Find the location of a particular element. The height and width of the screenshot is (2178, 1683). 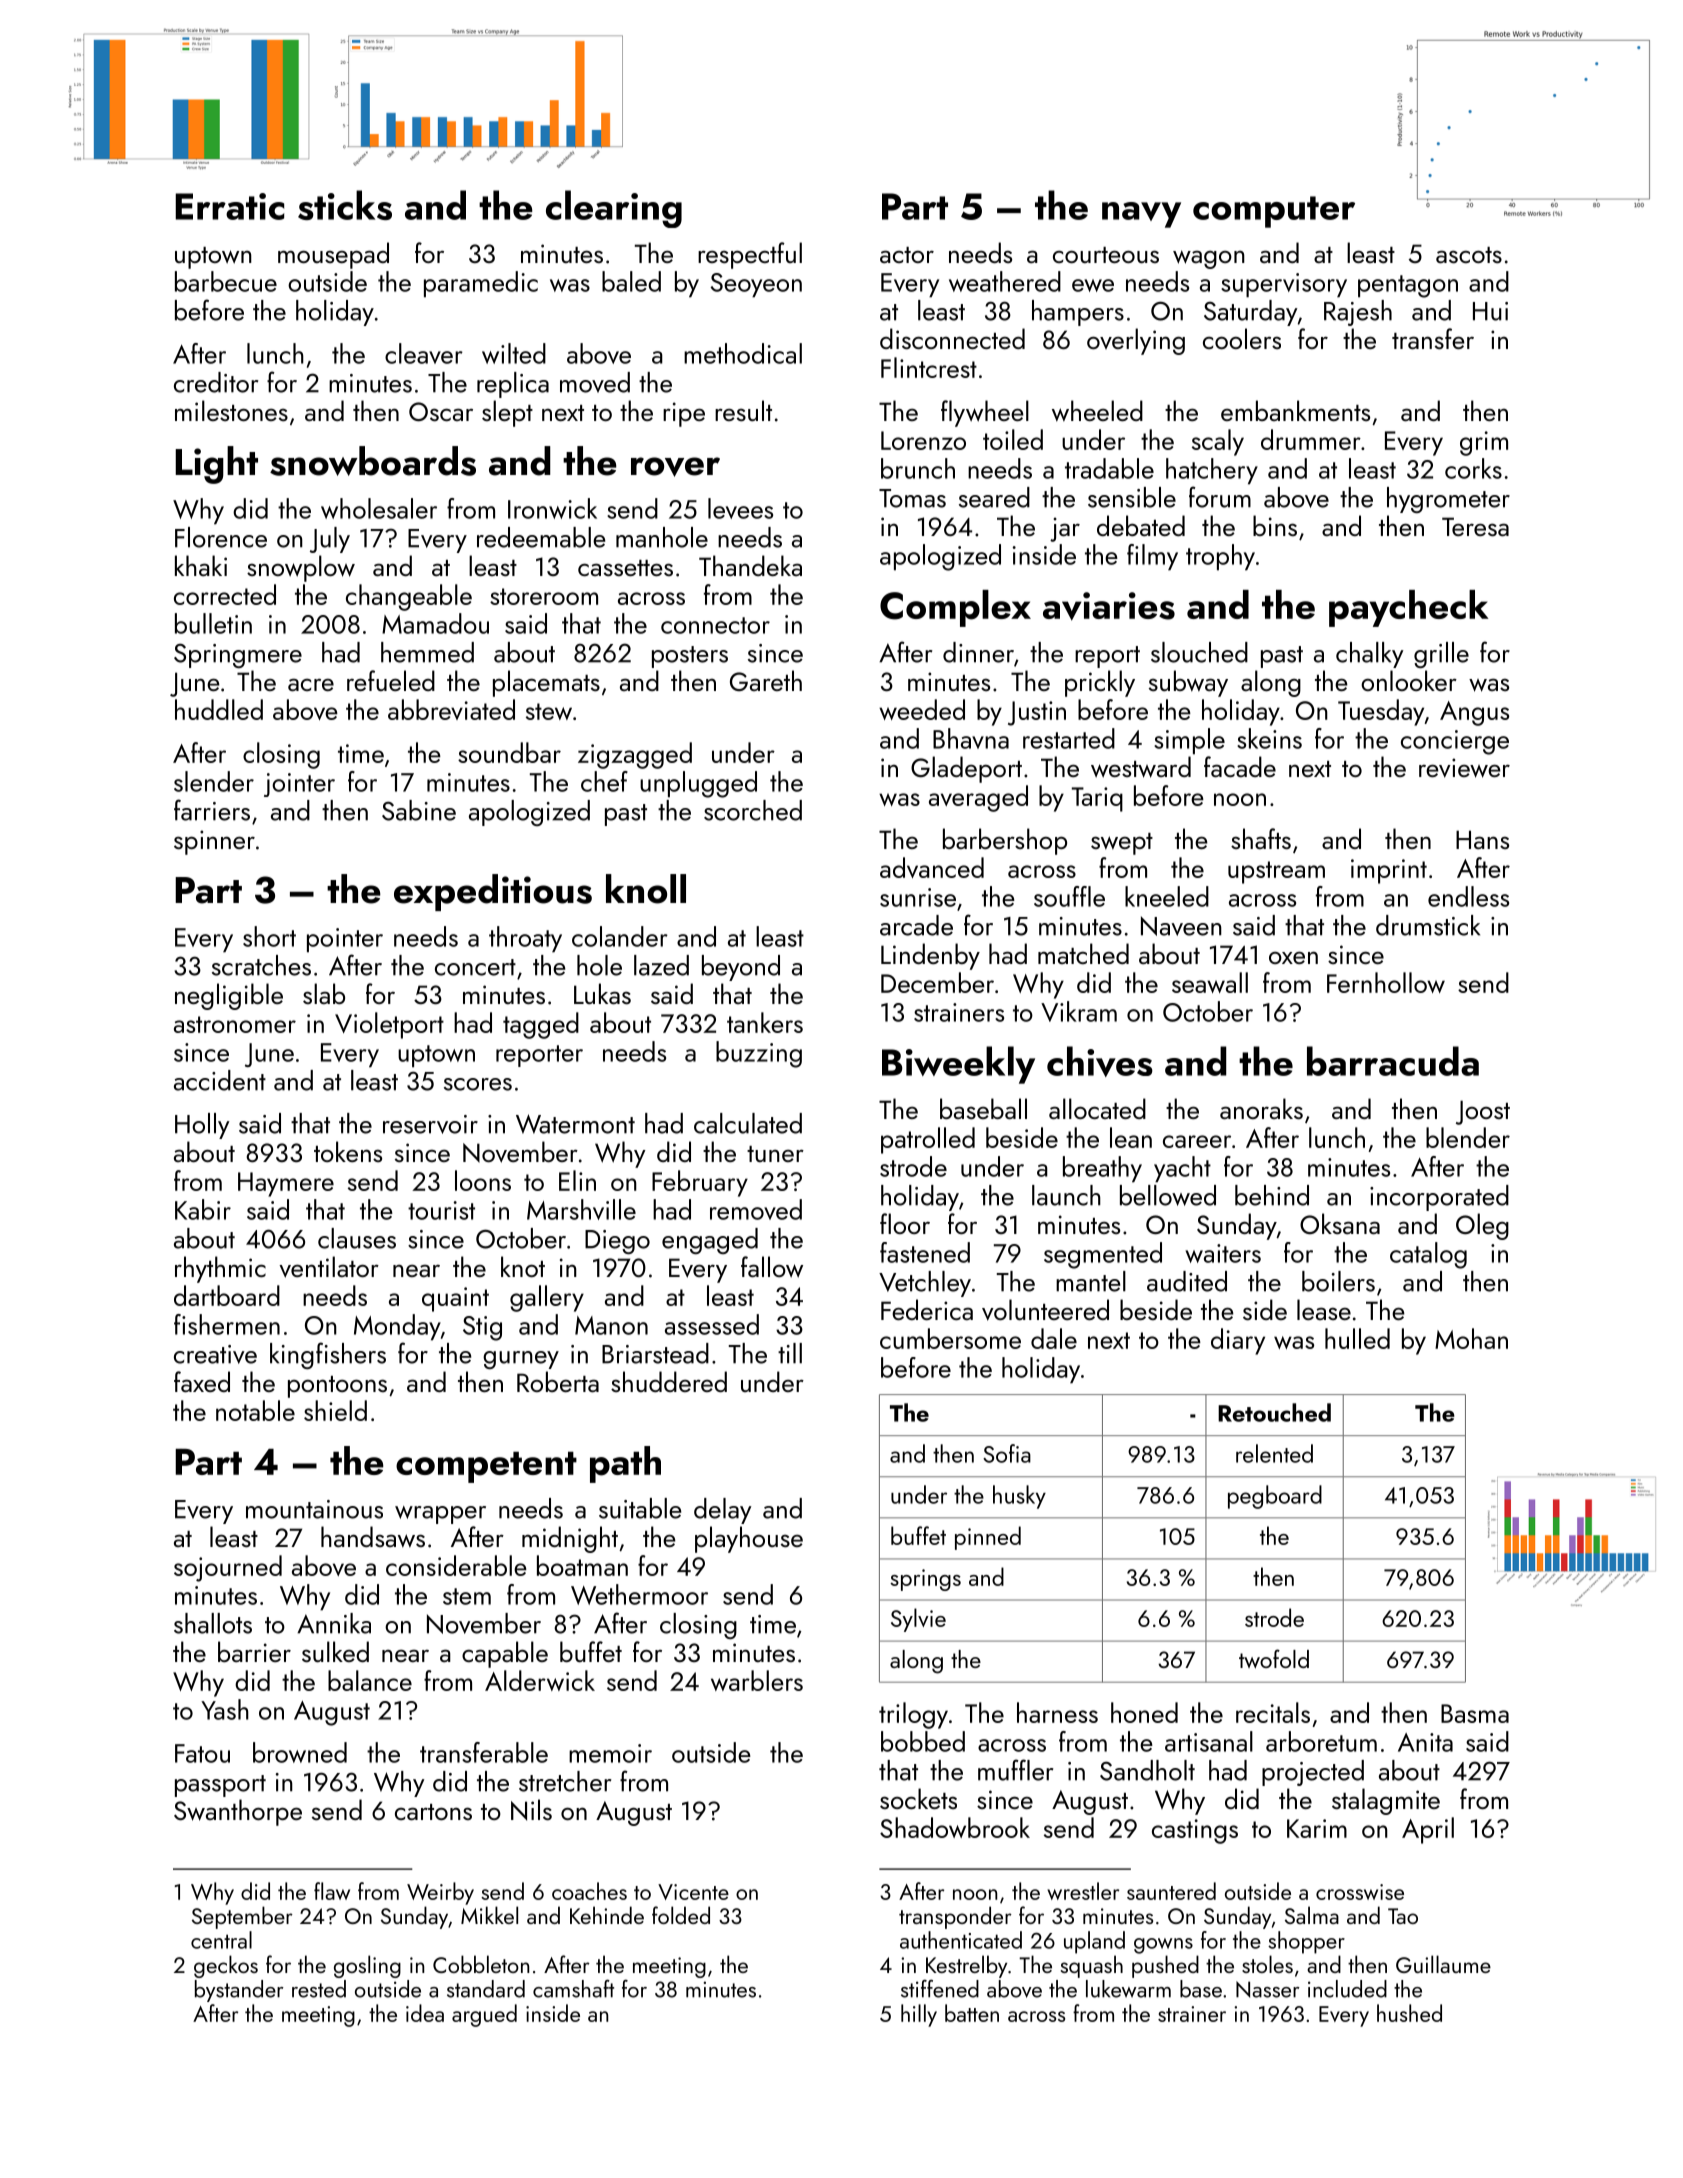

twofold is located at coordinates (1274, 1659).
